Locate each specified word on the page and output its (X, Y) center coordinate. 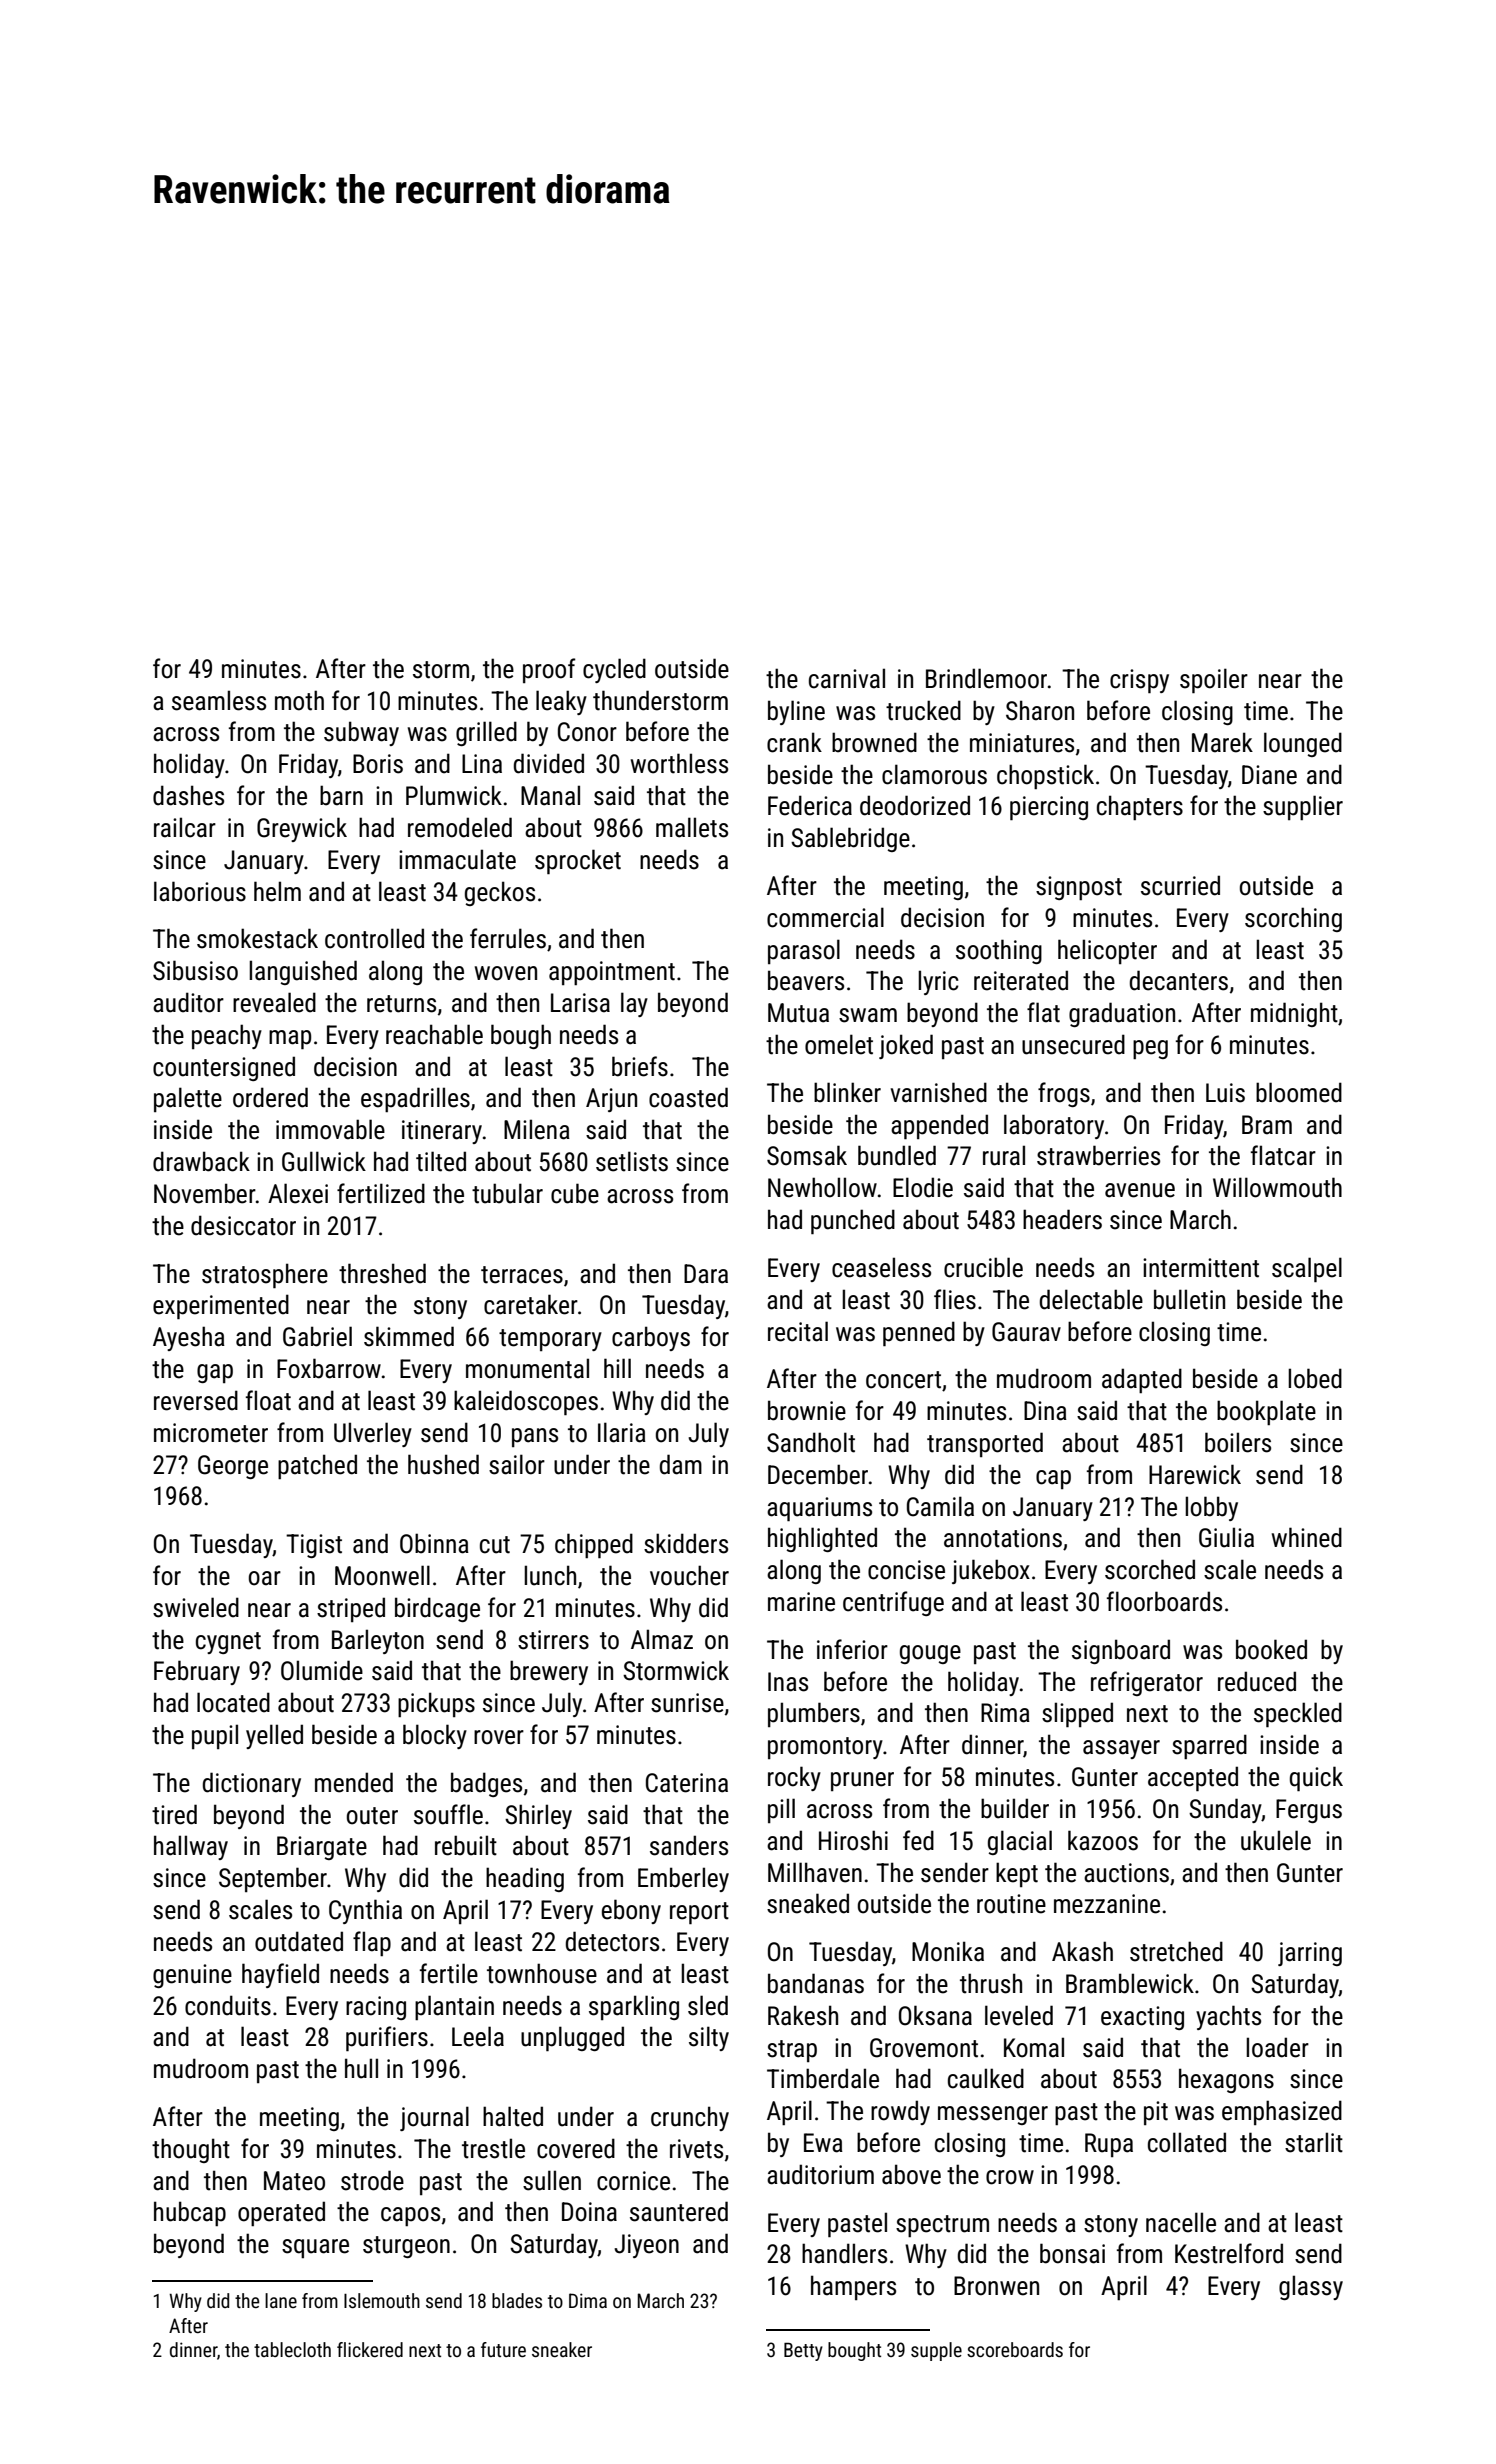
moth (299, 700)
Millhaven (815, 1872)
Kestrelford (1229, 2253)
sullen (552, 2180)
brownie (807, 1410)
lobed (1315, 1378)
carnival (847, 678)
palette (188, 1099)
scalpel (1307, 1269)
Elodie (923, 1187)
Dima (588, 2300)
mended (354, 1782)
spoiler (1214, 680)
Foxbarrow (329, 1368)
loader (1277, 2047)
